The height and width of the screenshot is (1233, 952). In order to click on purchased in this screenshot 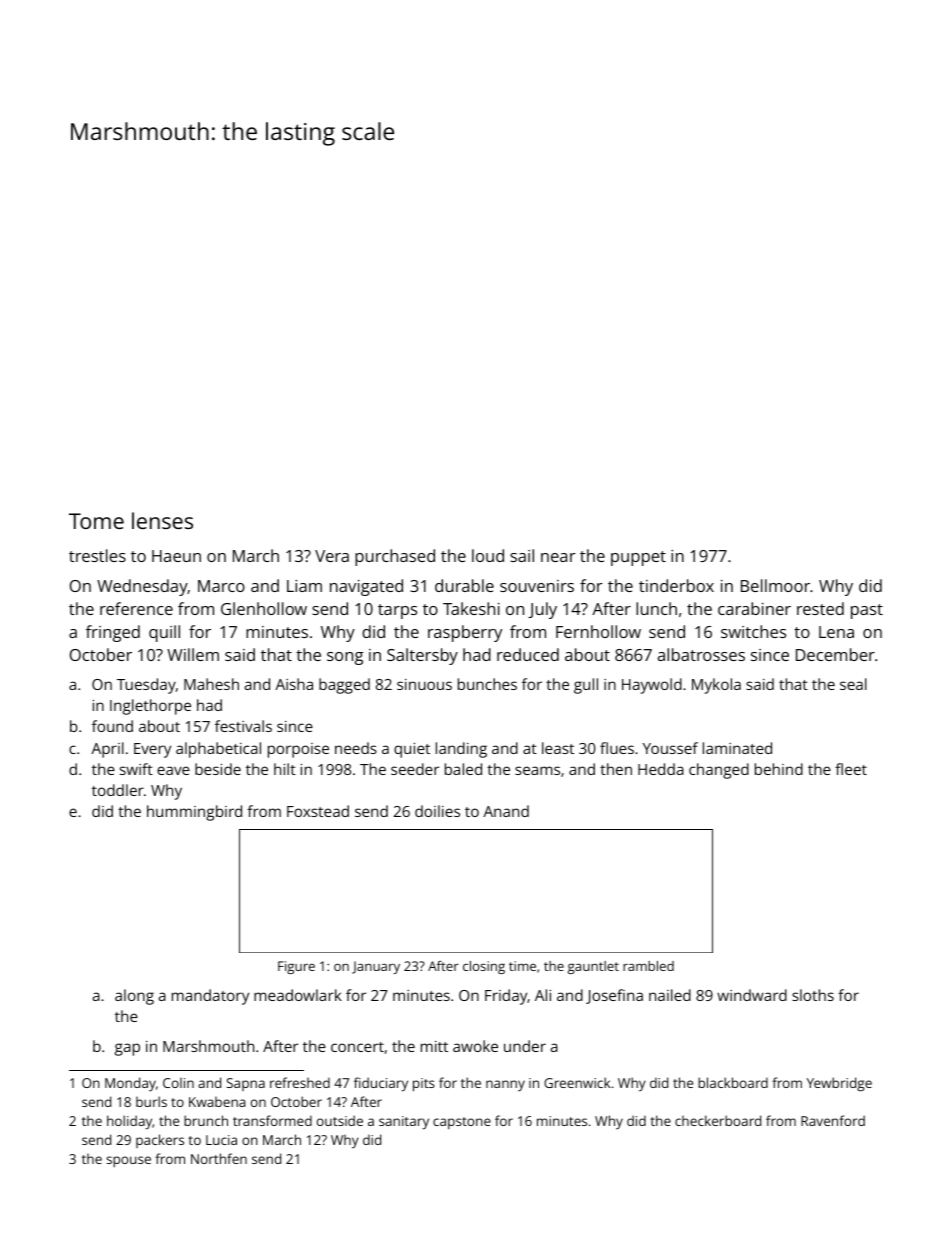, I will do `click(395, 557)`.
